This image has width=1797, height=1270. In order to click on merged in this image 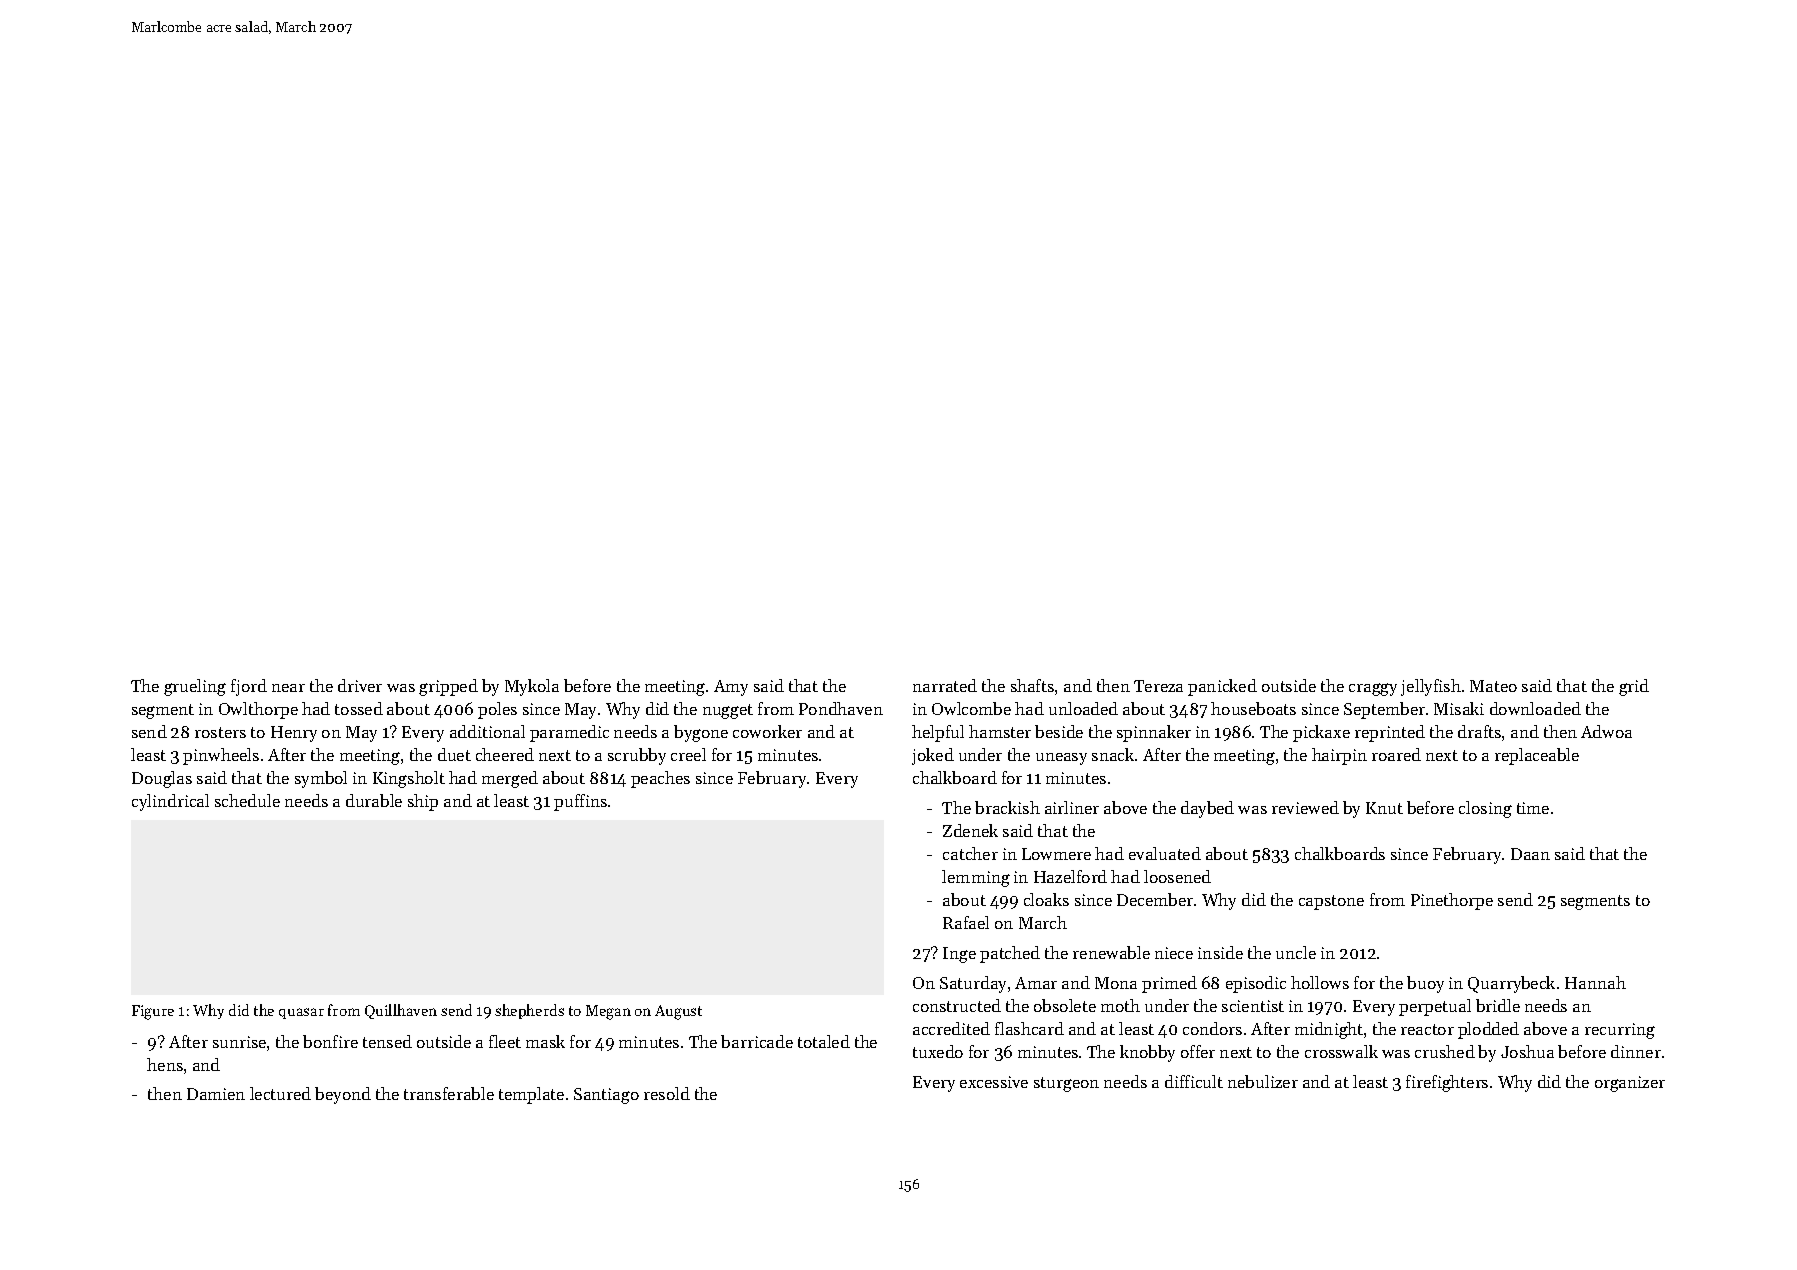, I will do `click(510, 779)`.
